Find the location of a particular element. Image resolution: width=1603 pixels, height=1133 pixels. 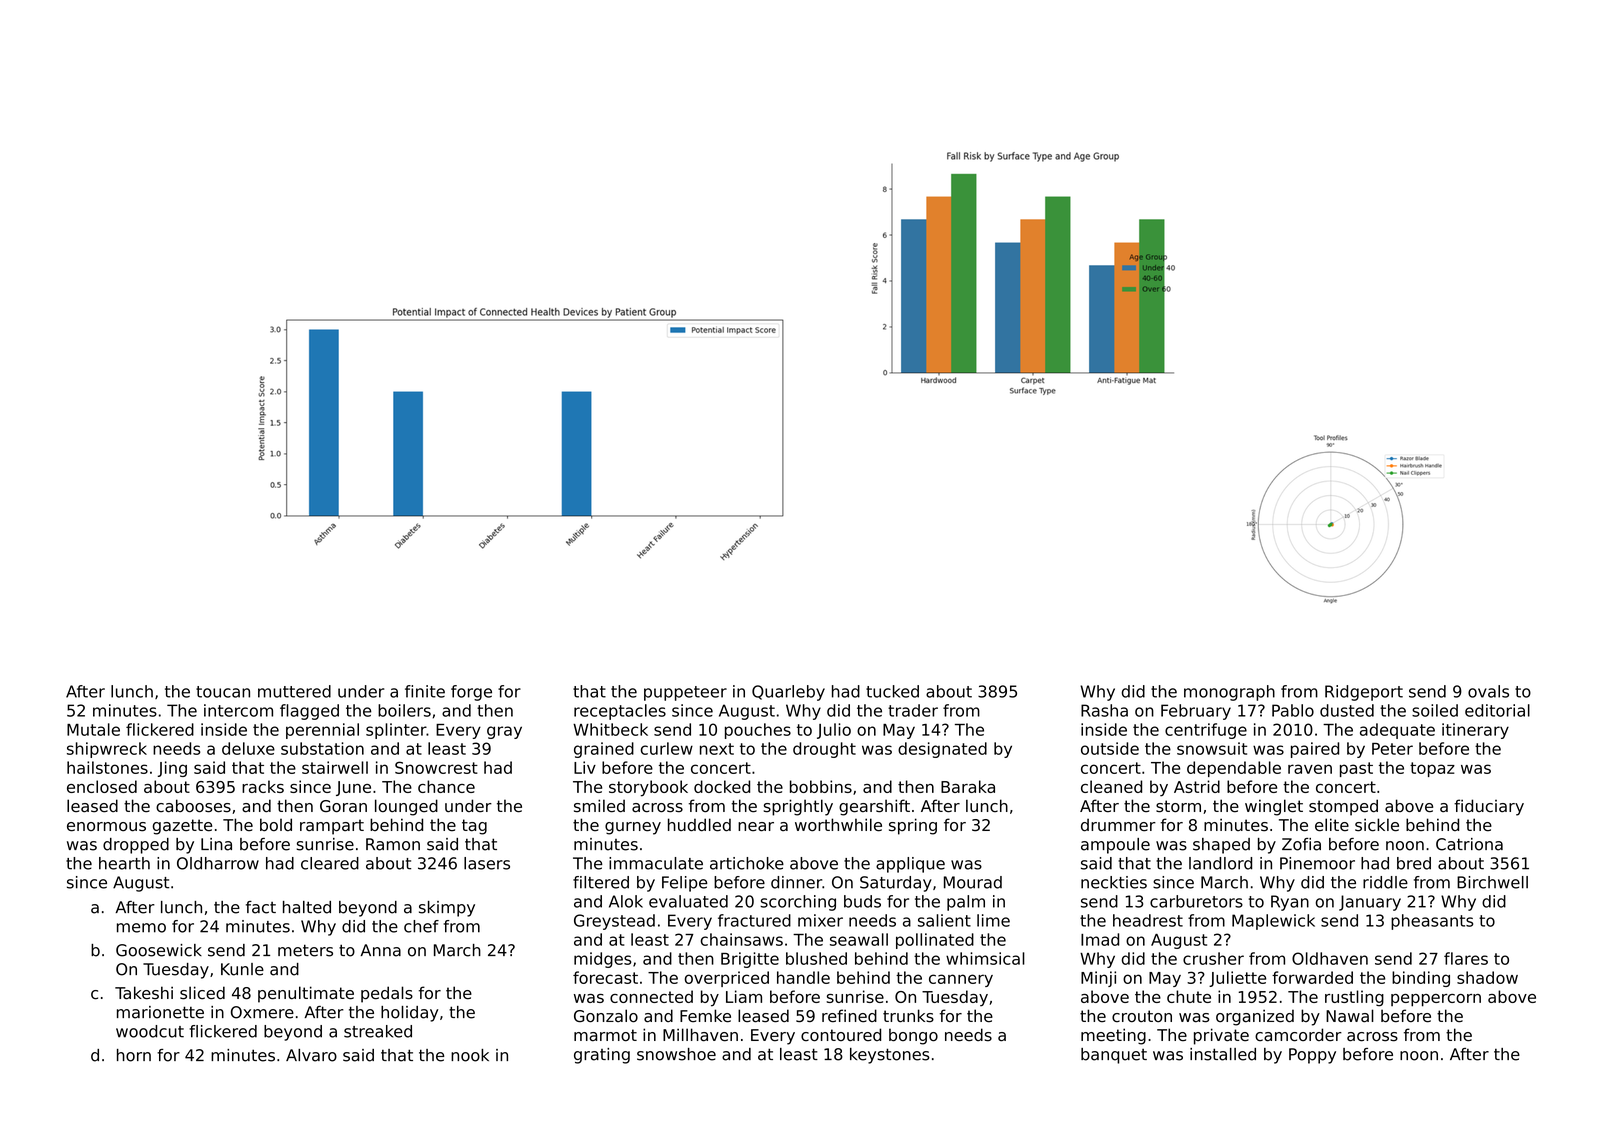

horn is located at coordinates (134, 1055).
